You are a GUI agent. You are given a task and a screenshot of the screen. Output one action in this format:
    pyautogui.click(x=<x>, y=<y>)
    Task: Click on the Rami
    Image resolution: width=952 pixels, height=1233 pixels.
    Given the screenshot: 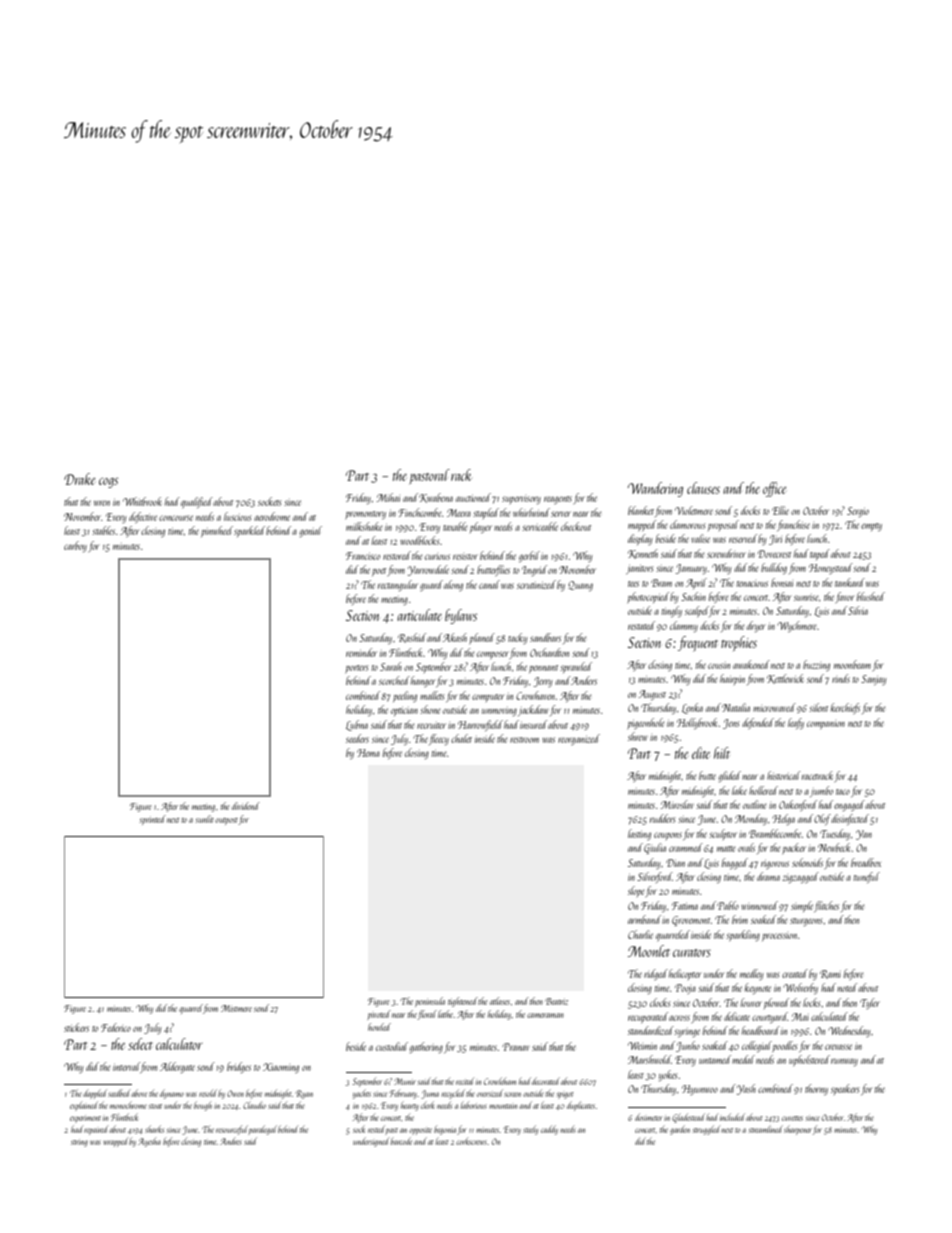 What is the action you would take?
    pyautogui.click(x=830, y=974)
